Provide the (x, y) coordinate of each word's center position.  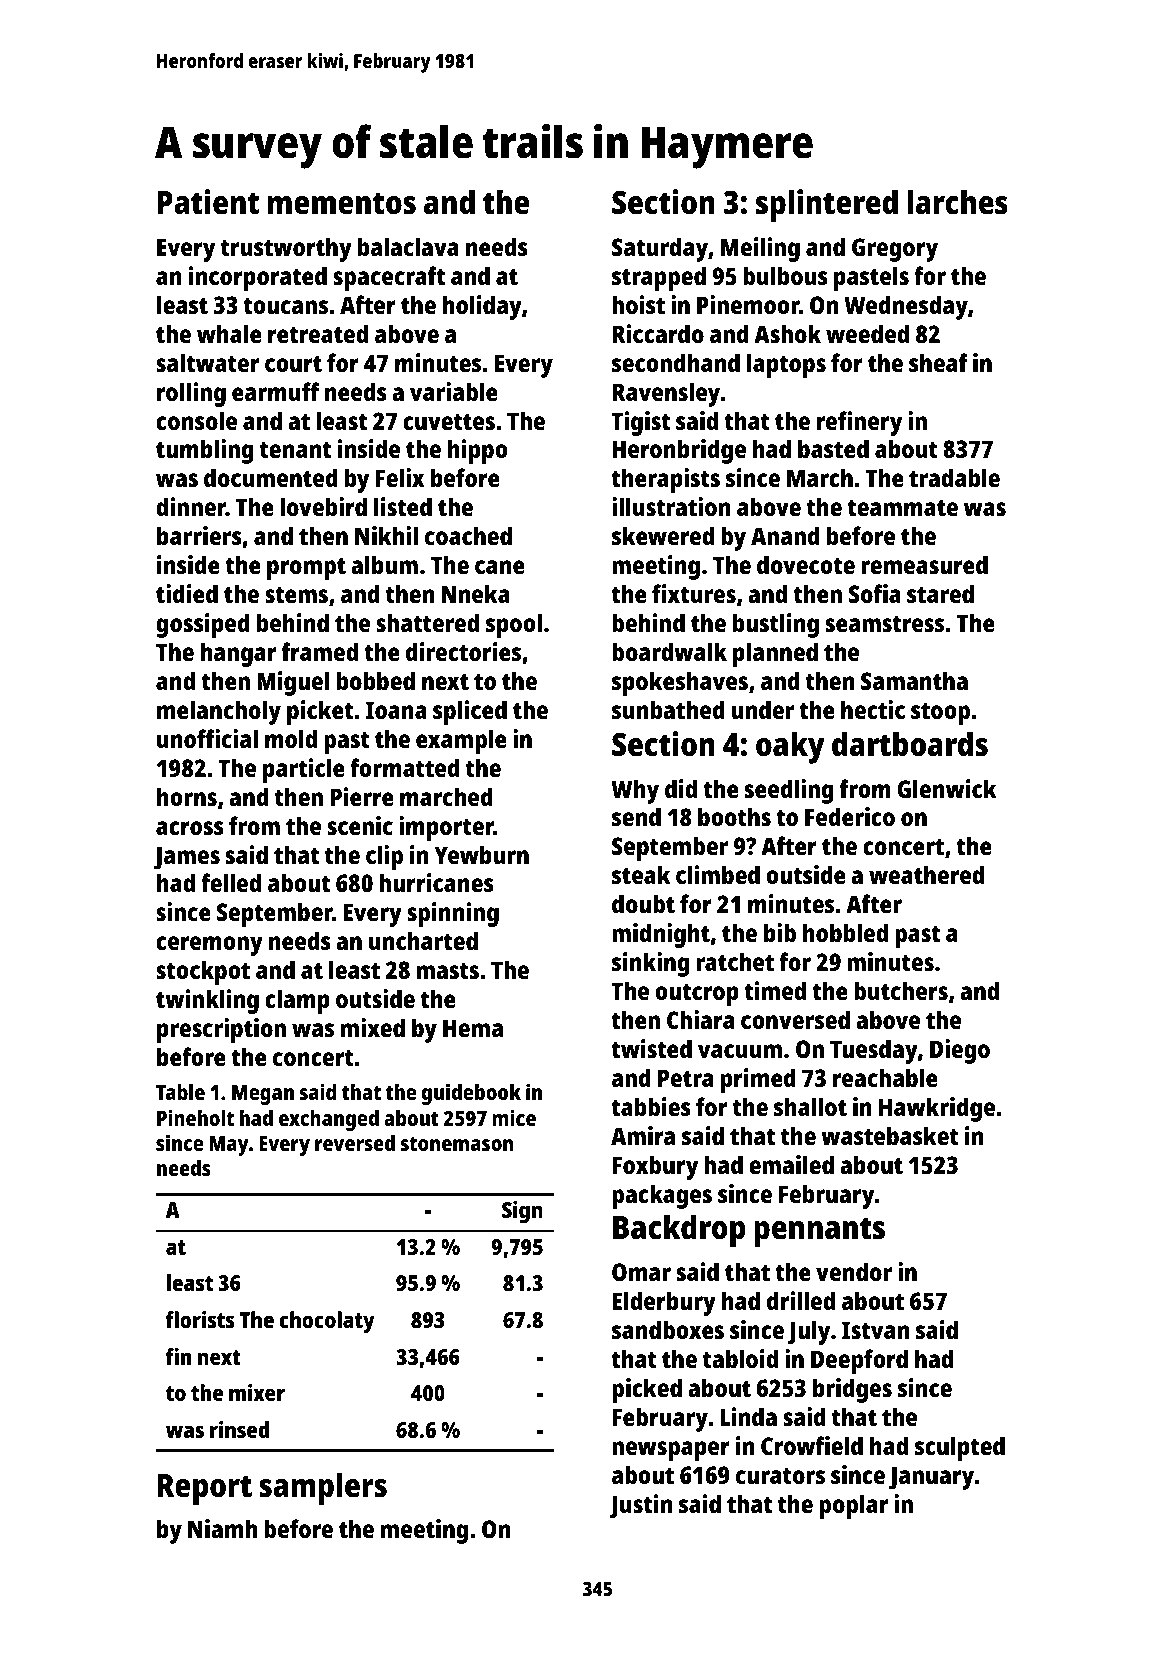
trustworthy (286, 249)
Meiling (760, 249)
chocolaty (327, 1322)
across (190, 828)
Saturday (660, 249)
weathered (926, 874)
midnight (661, 935)
